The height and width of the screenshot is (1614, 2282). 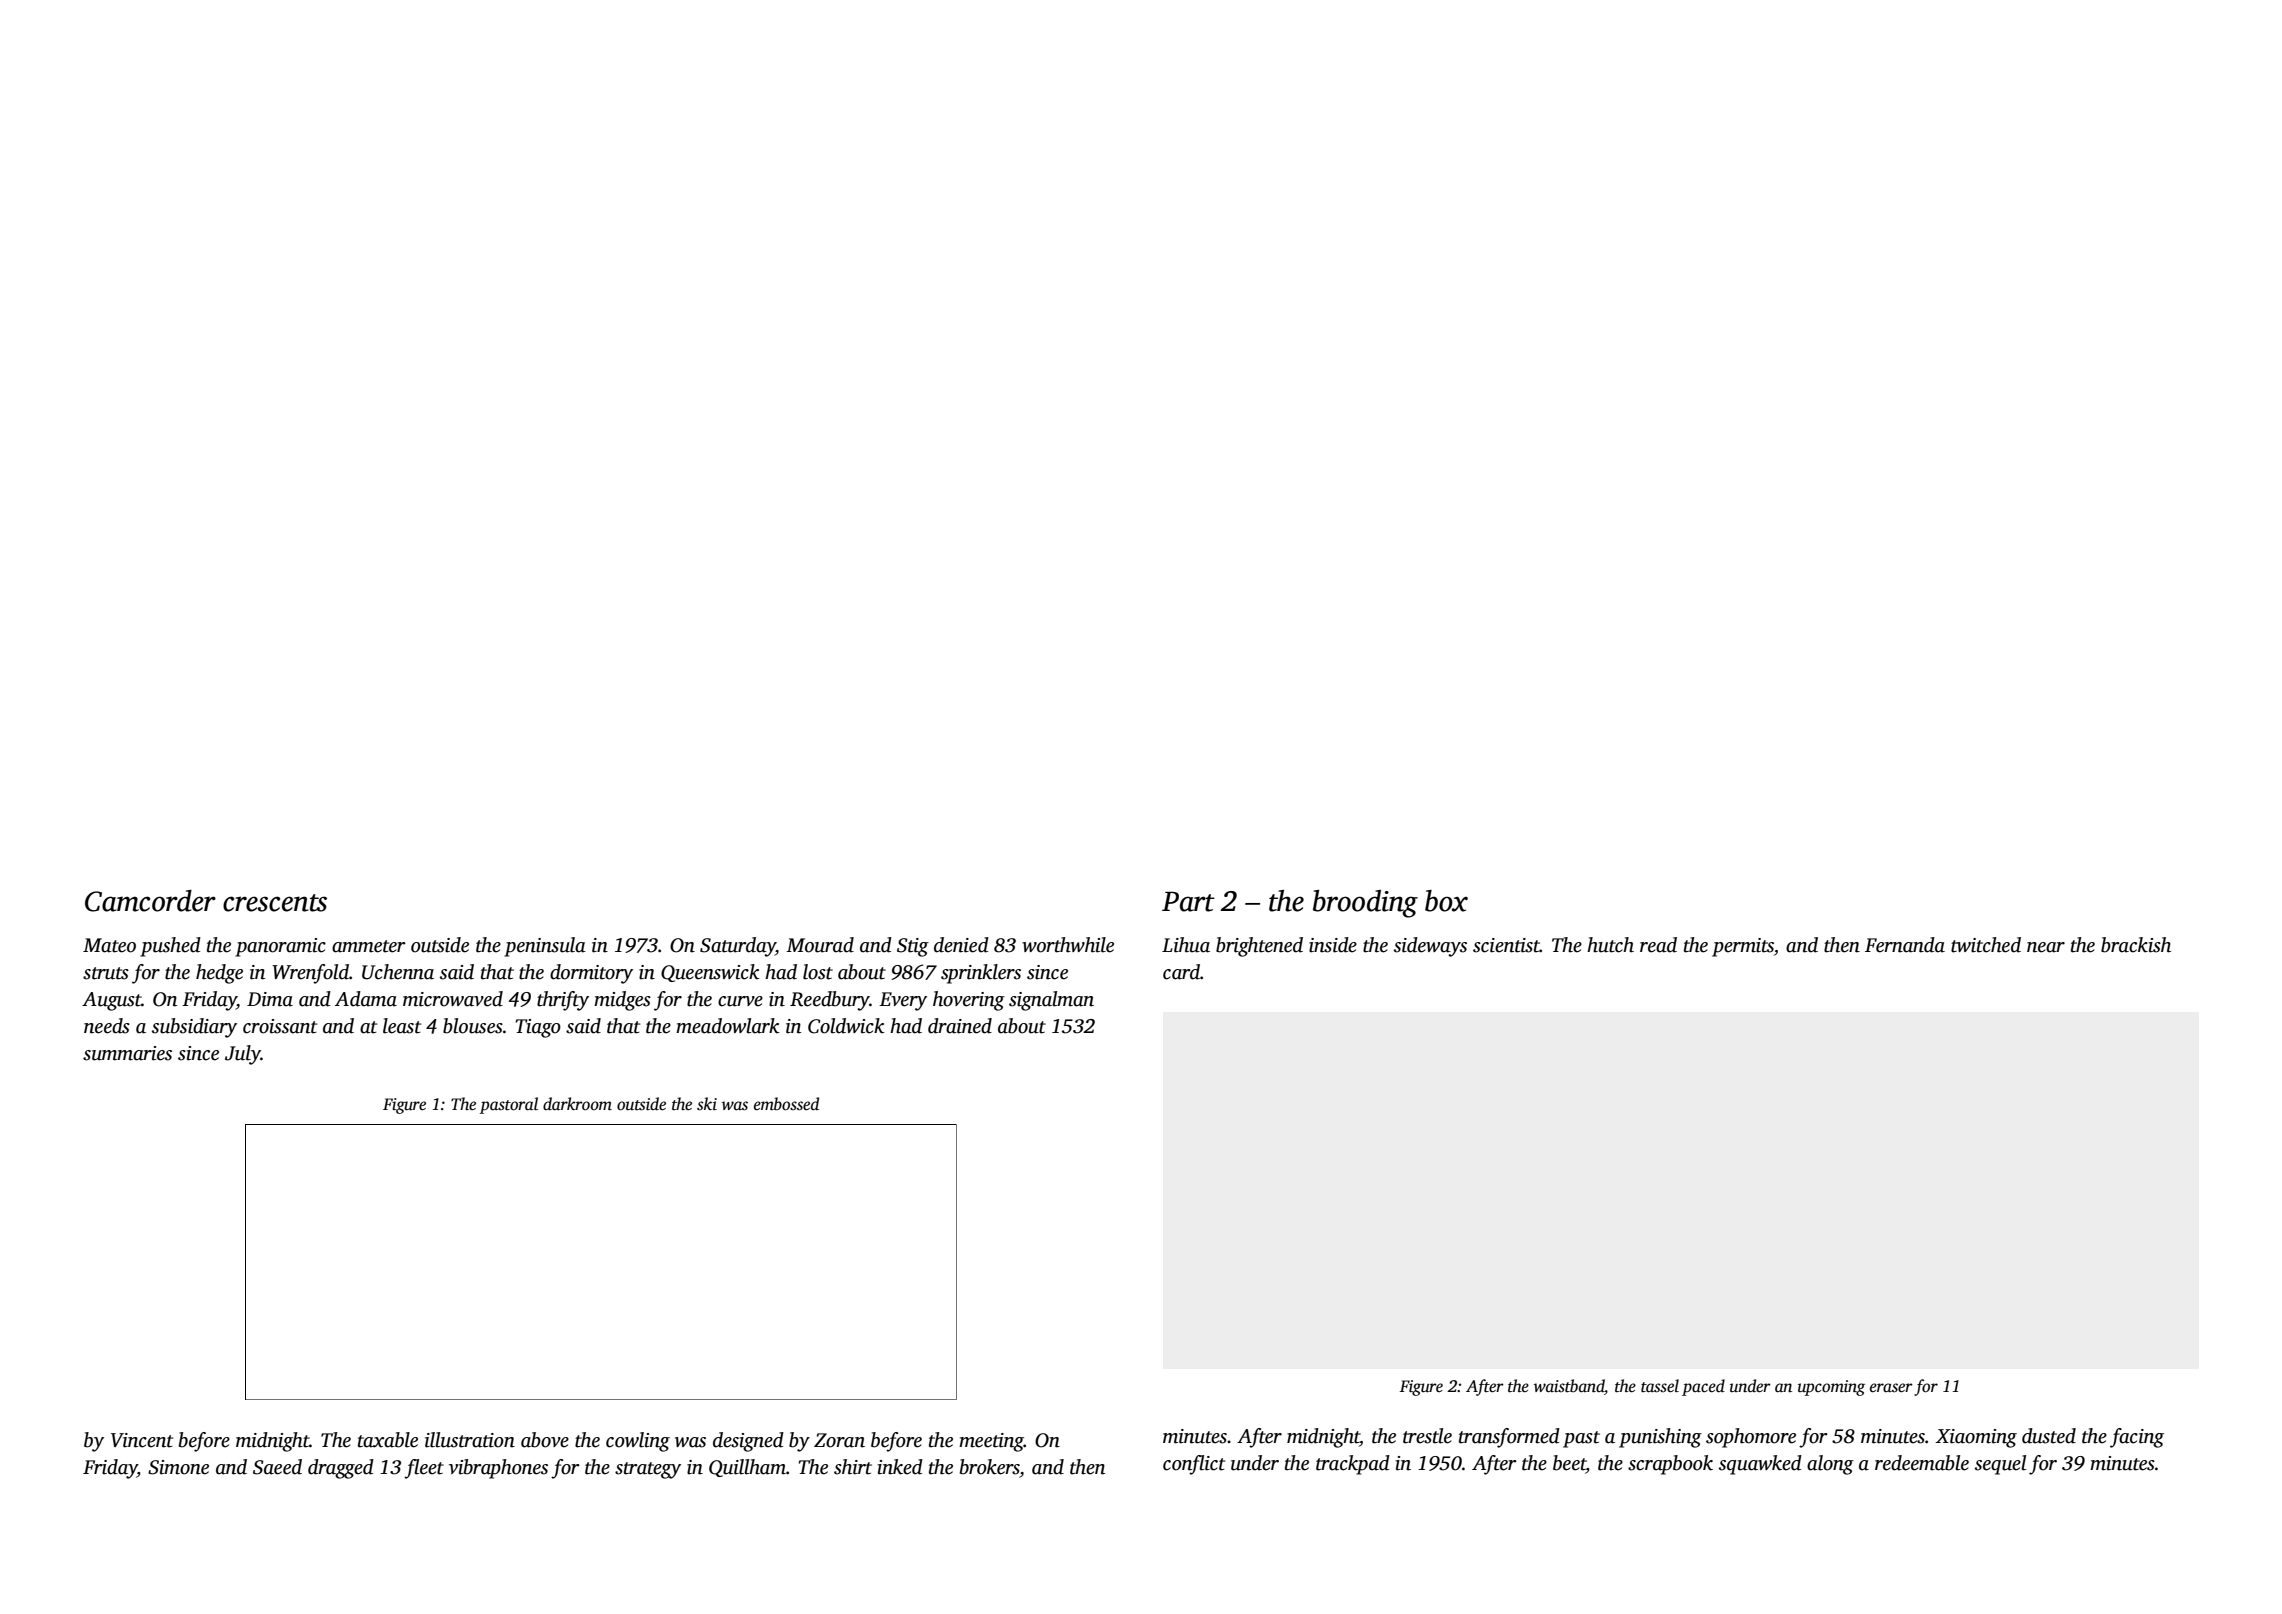 I want to click on Zoran, so click(x=839, y=1440).
